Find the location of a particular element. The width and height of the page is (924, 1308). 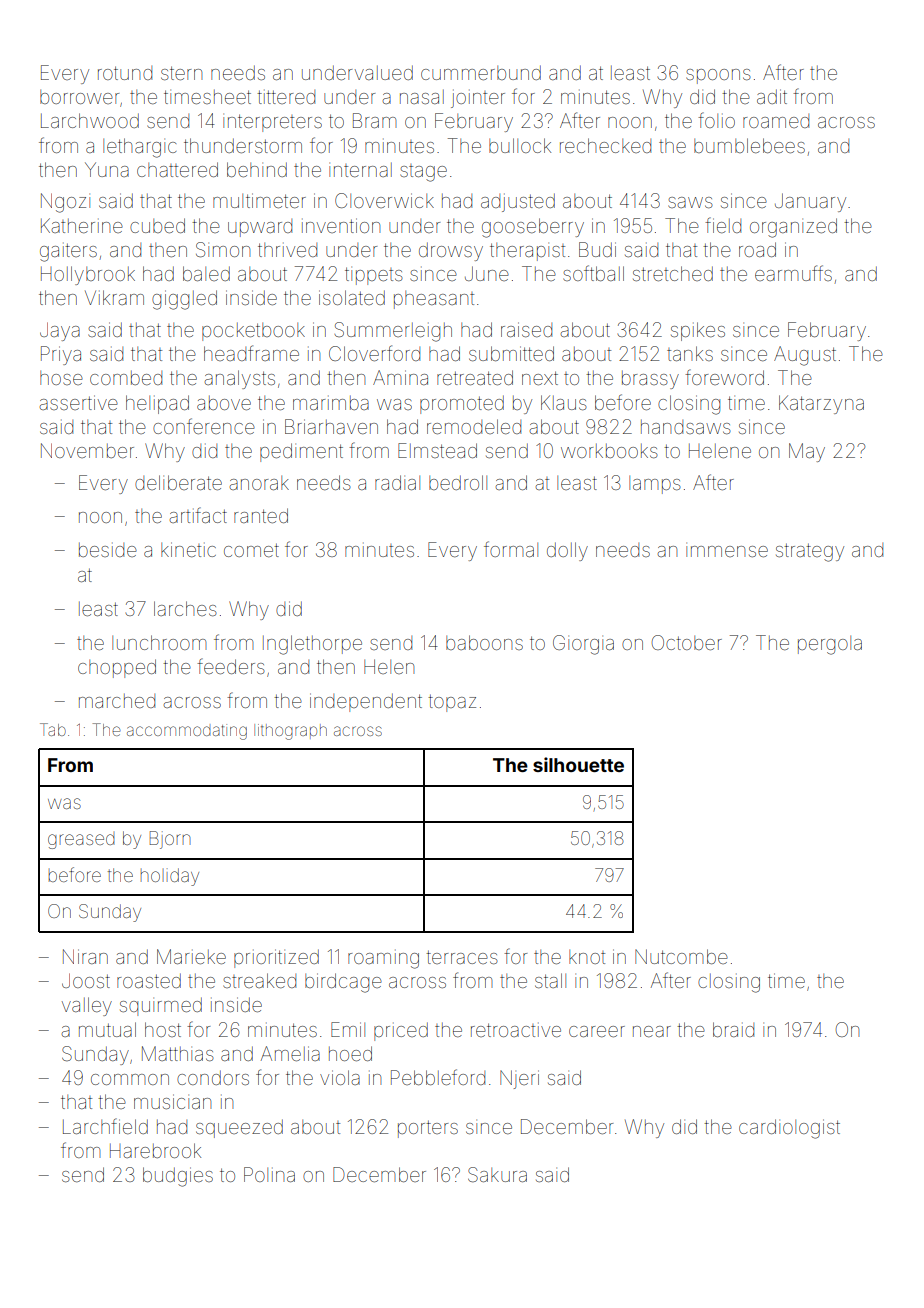

Ngozi is located at coordinates (65, 203).
